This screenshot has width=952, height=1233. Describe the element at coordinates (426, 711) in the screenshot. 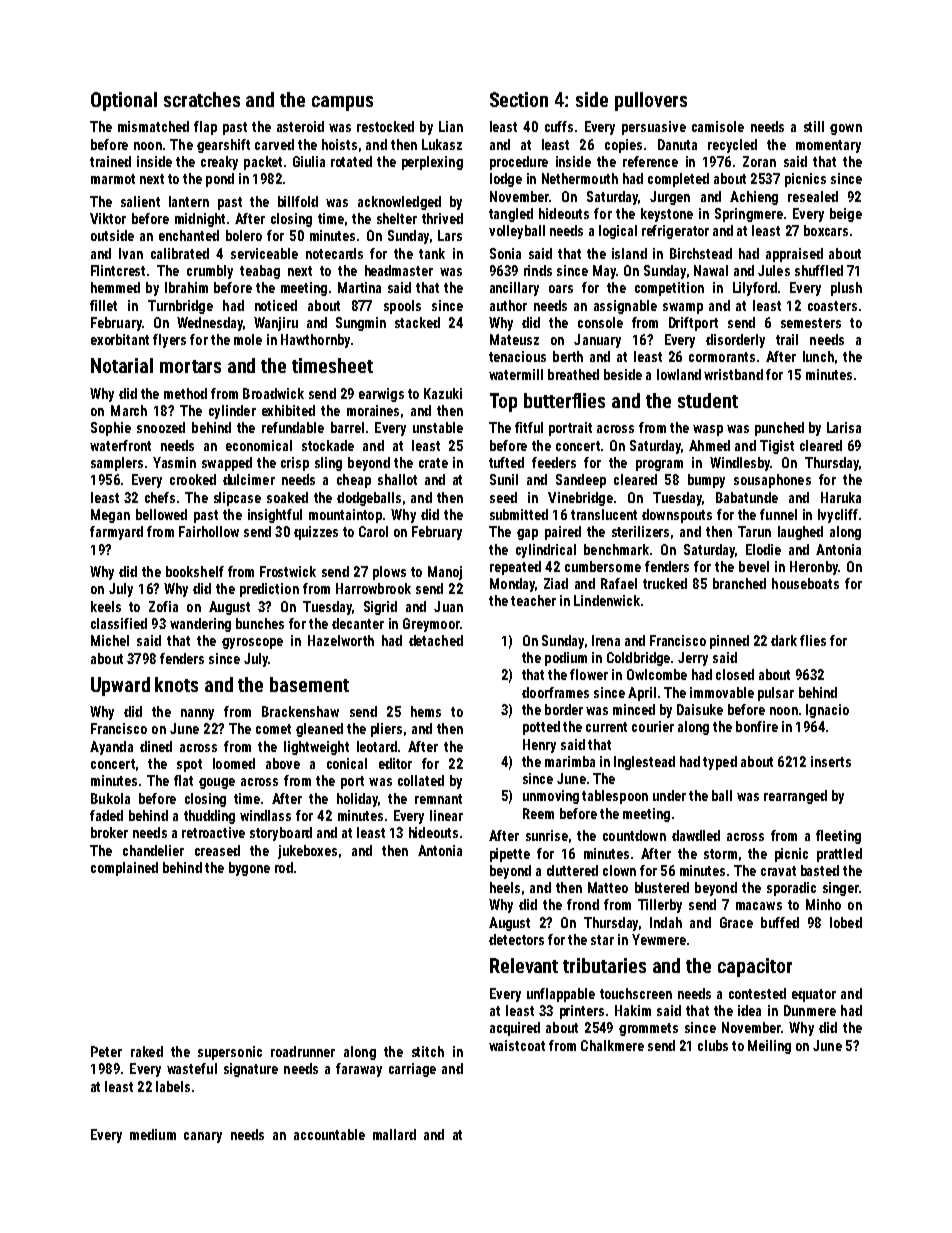

I see `hems` at that location.
